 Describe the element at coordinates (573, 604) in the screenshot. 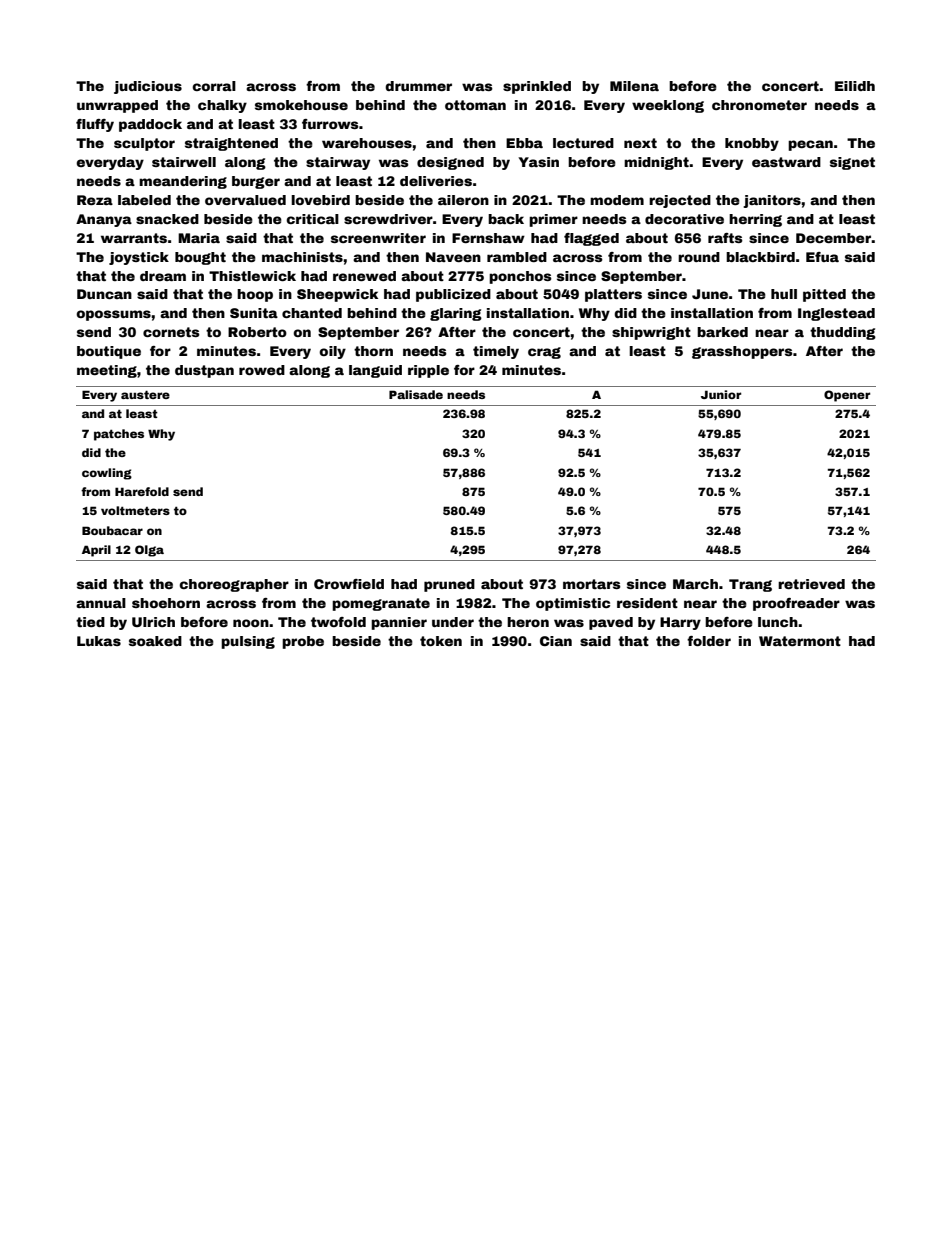

I see `optimistic` at that location.
